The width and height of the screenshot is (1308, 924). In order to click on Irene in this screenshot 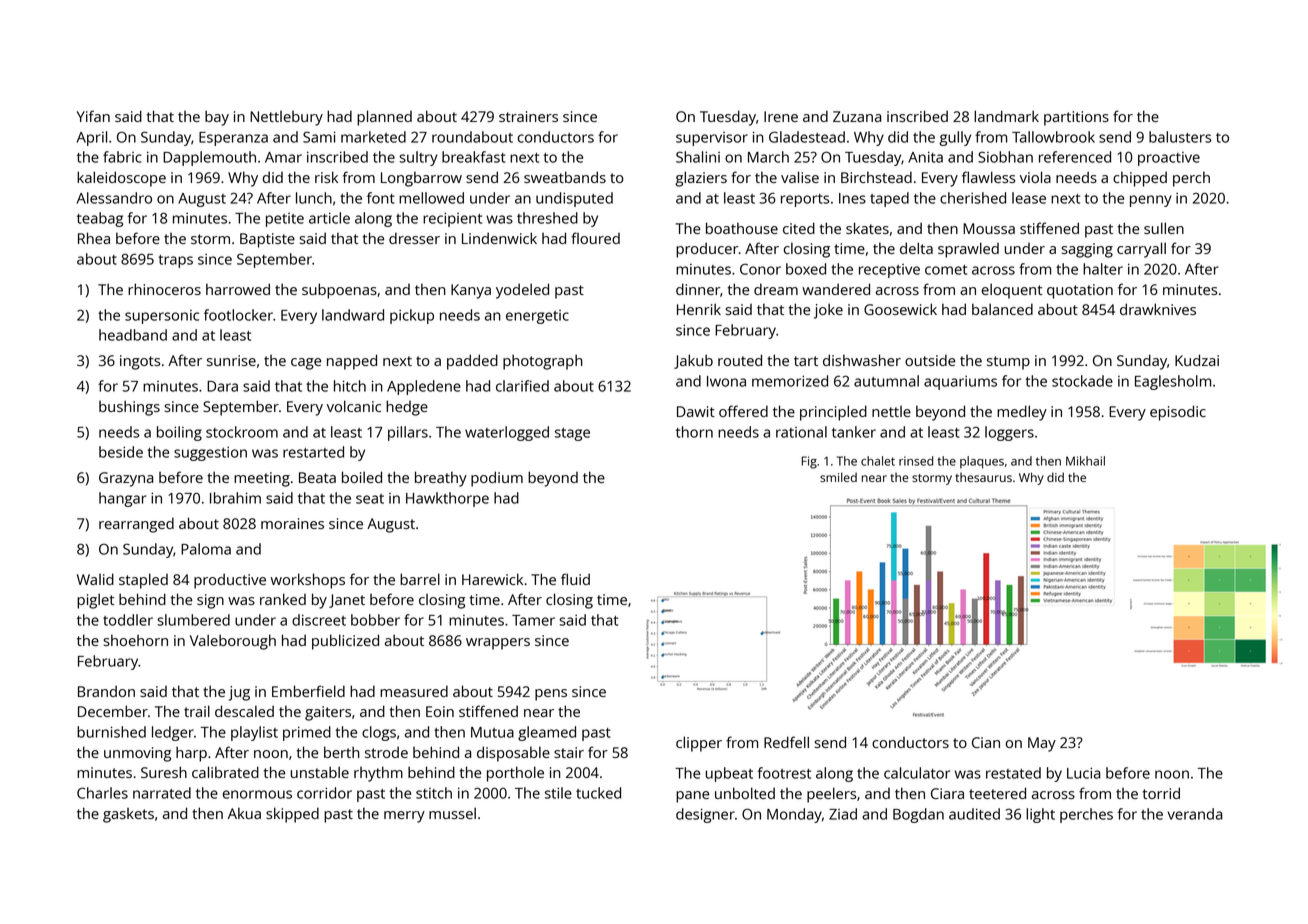, I will do `click(781, 116)`.
